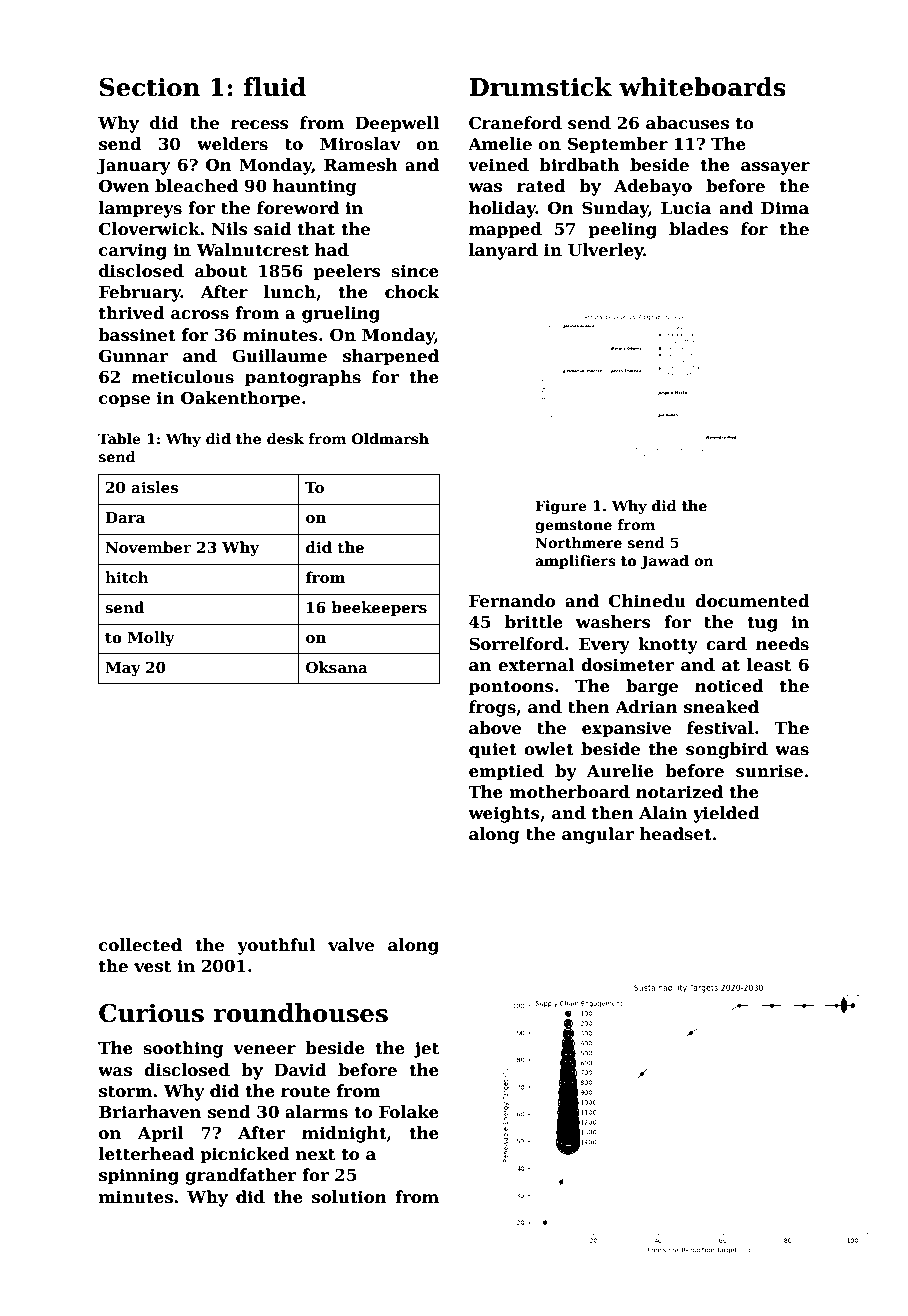 The height and width of the document is (1316, 908). What do you see at coordinates (409, 1112) in the document?
I see `Folake` at bounding box center [409, 1112].
